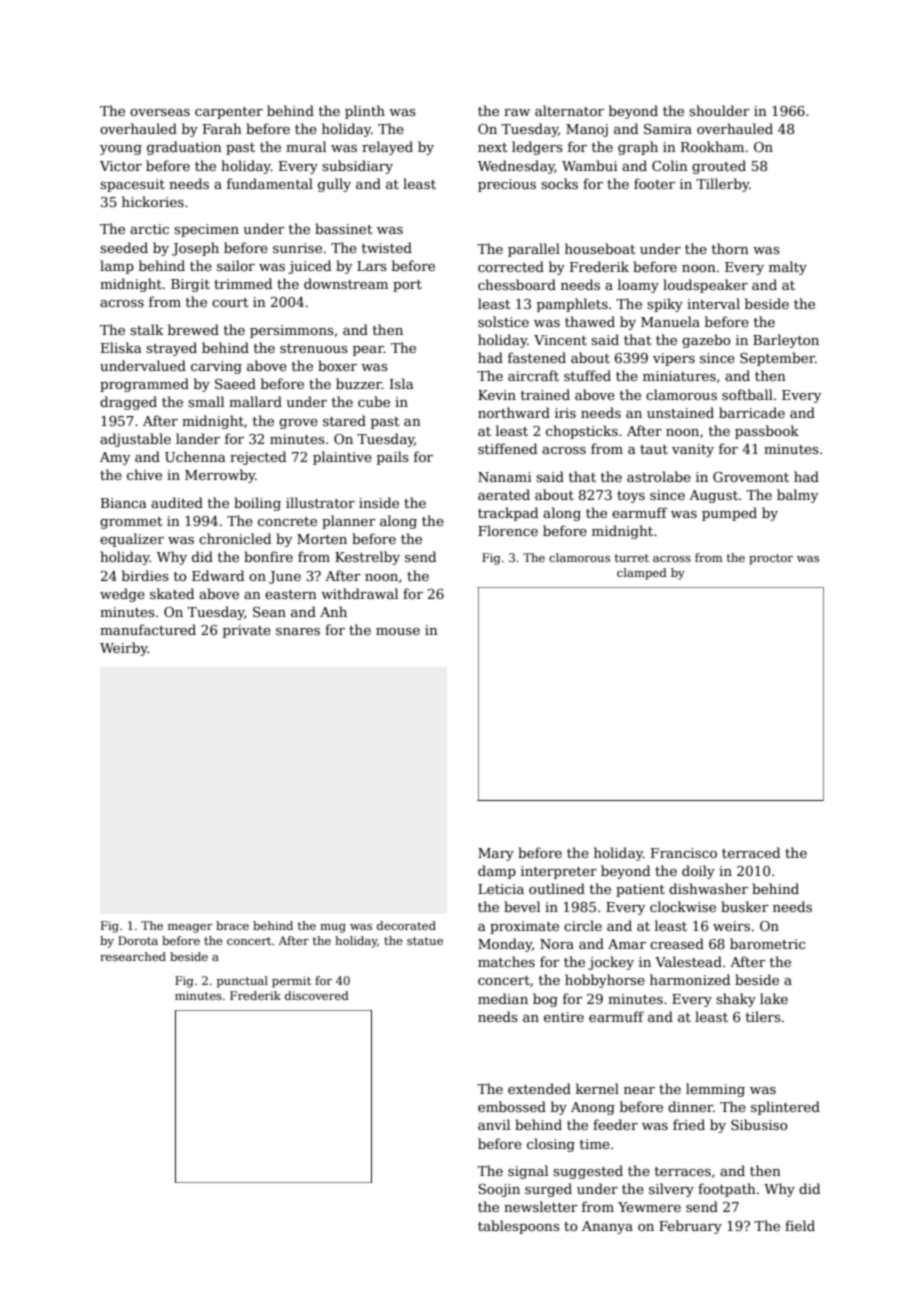 The height and width of the document is (1308, 924). What do you see at coordinates (632, 558) in the document?
I see `turret` at bounding box center [632, 558].
